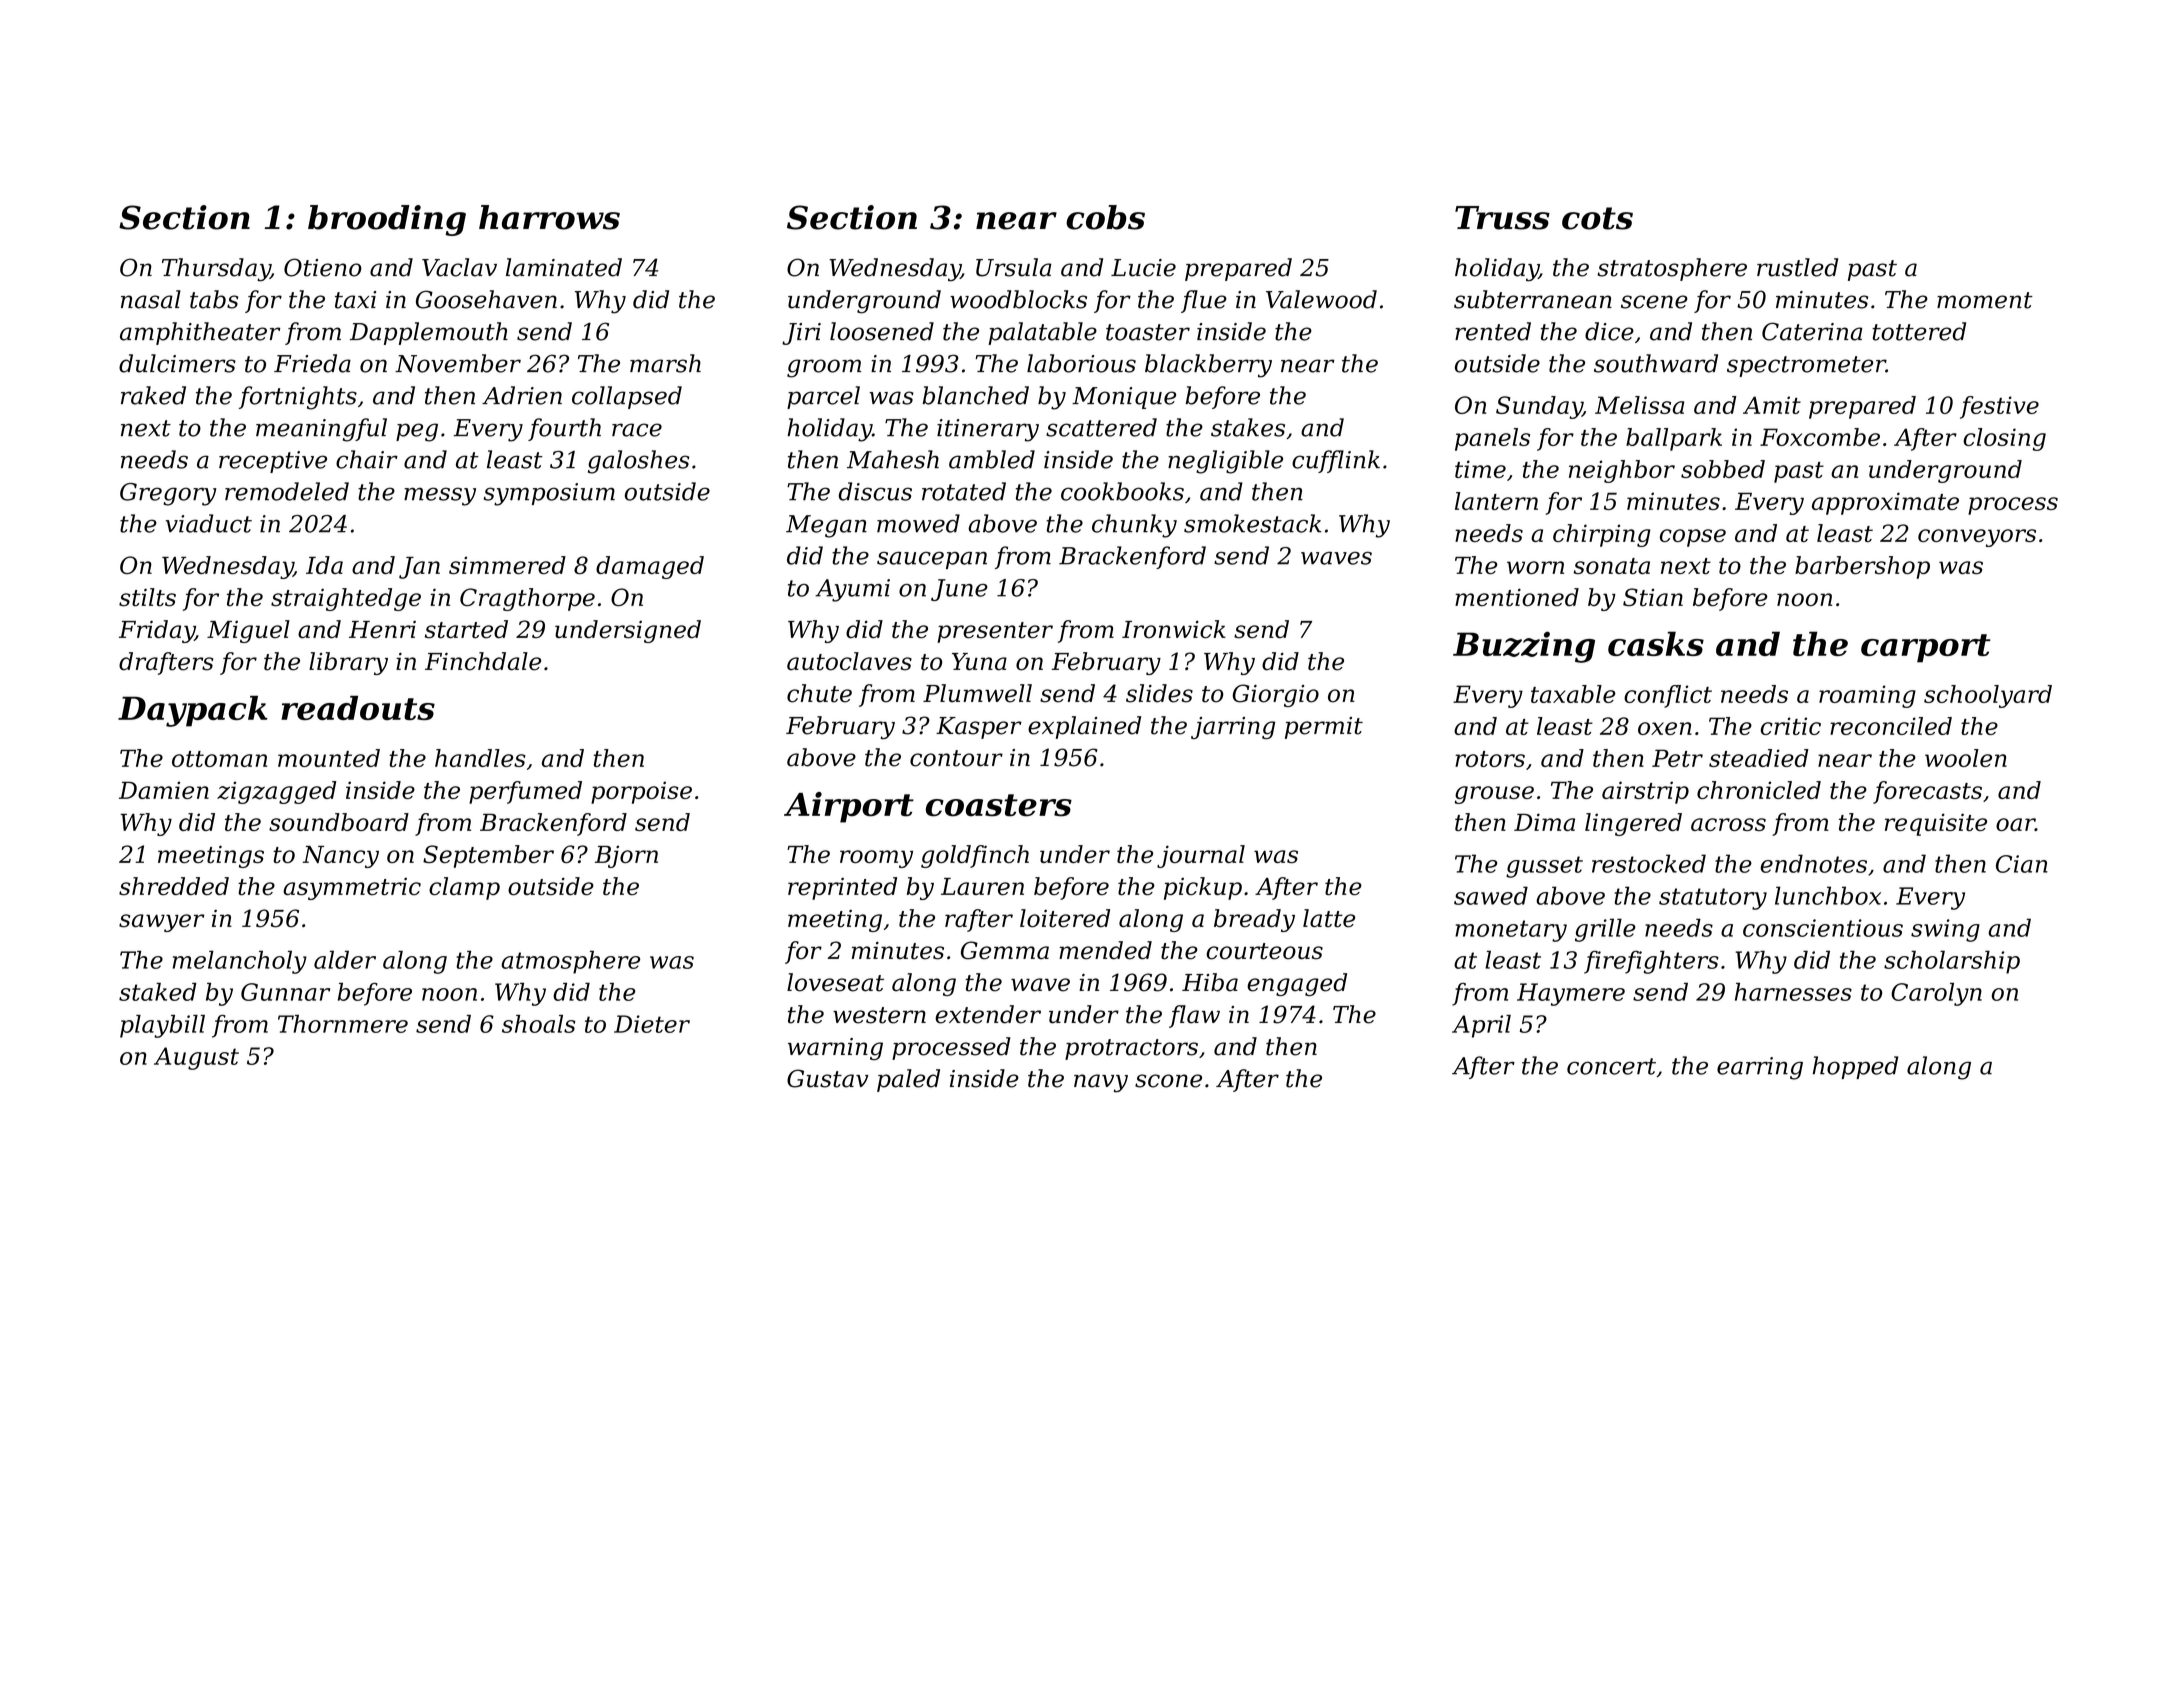  Describe the element at coordinates (486, 299) in the screenshot. I see `Goosehaven` at that location.
